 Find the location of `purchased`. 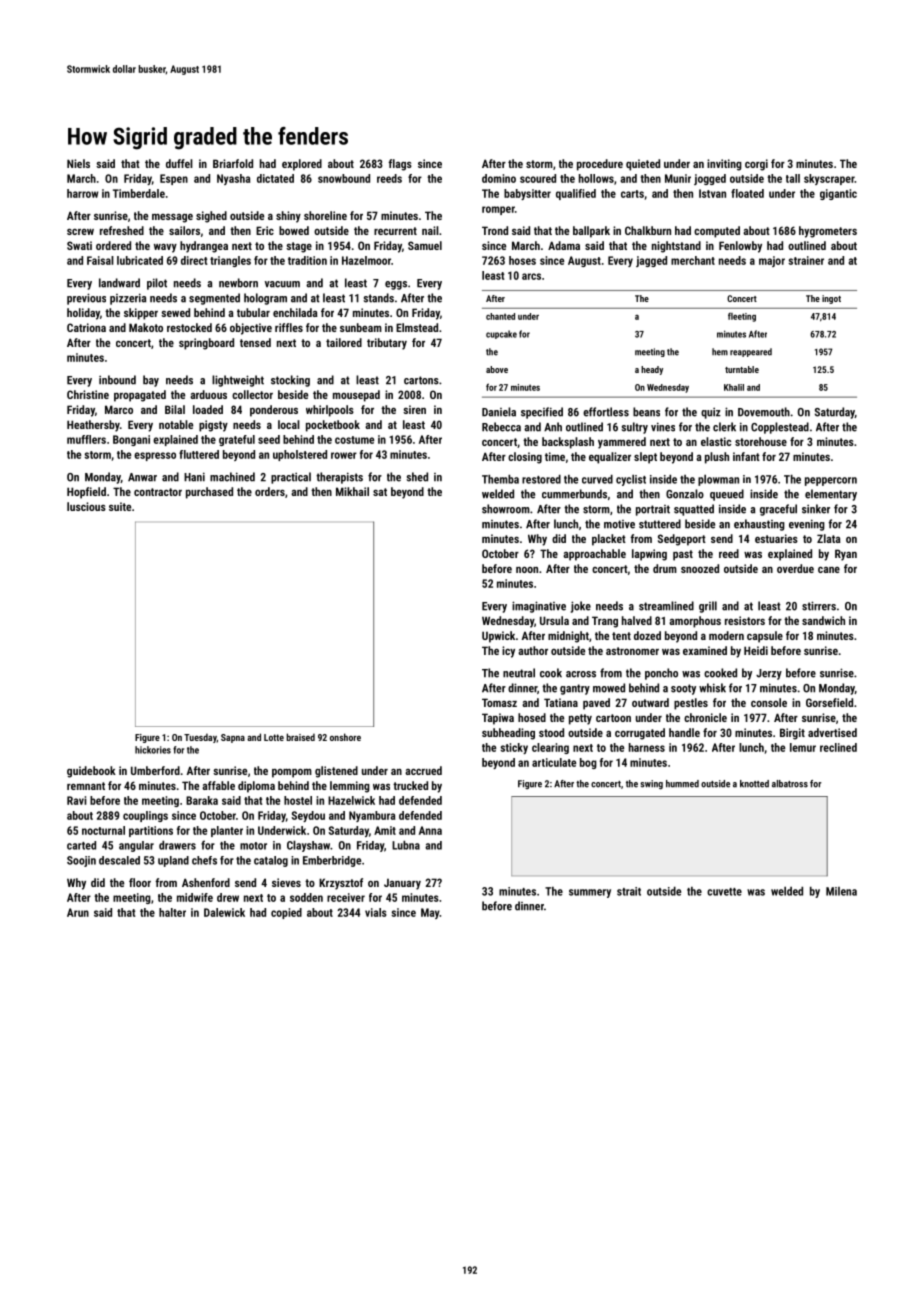

purchased is located at coordinates (209, 493).
